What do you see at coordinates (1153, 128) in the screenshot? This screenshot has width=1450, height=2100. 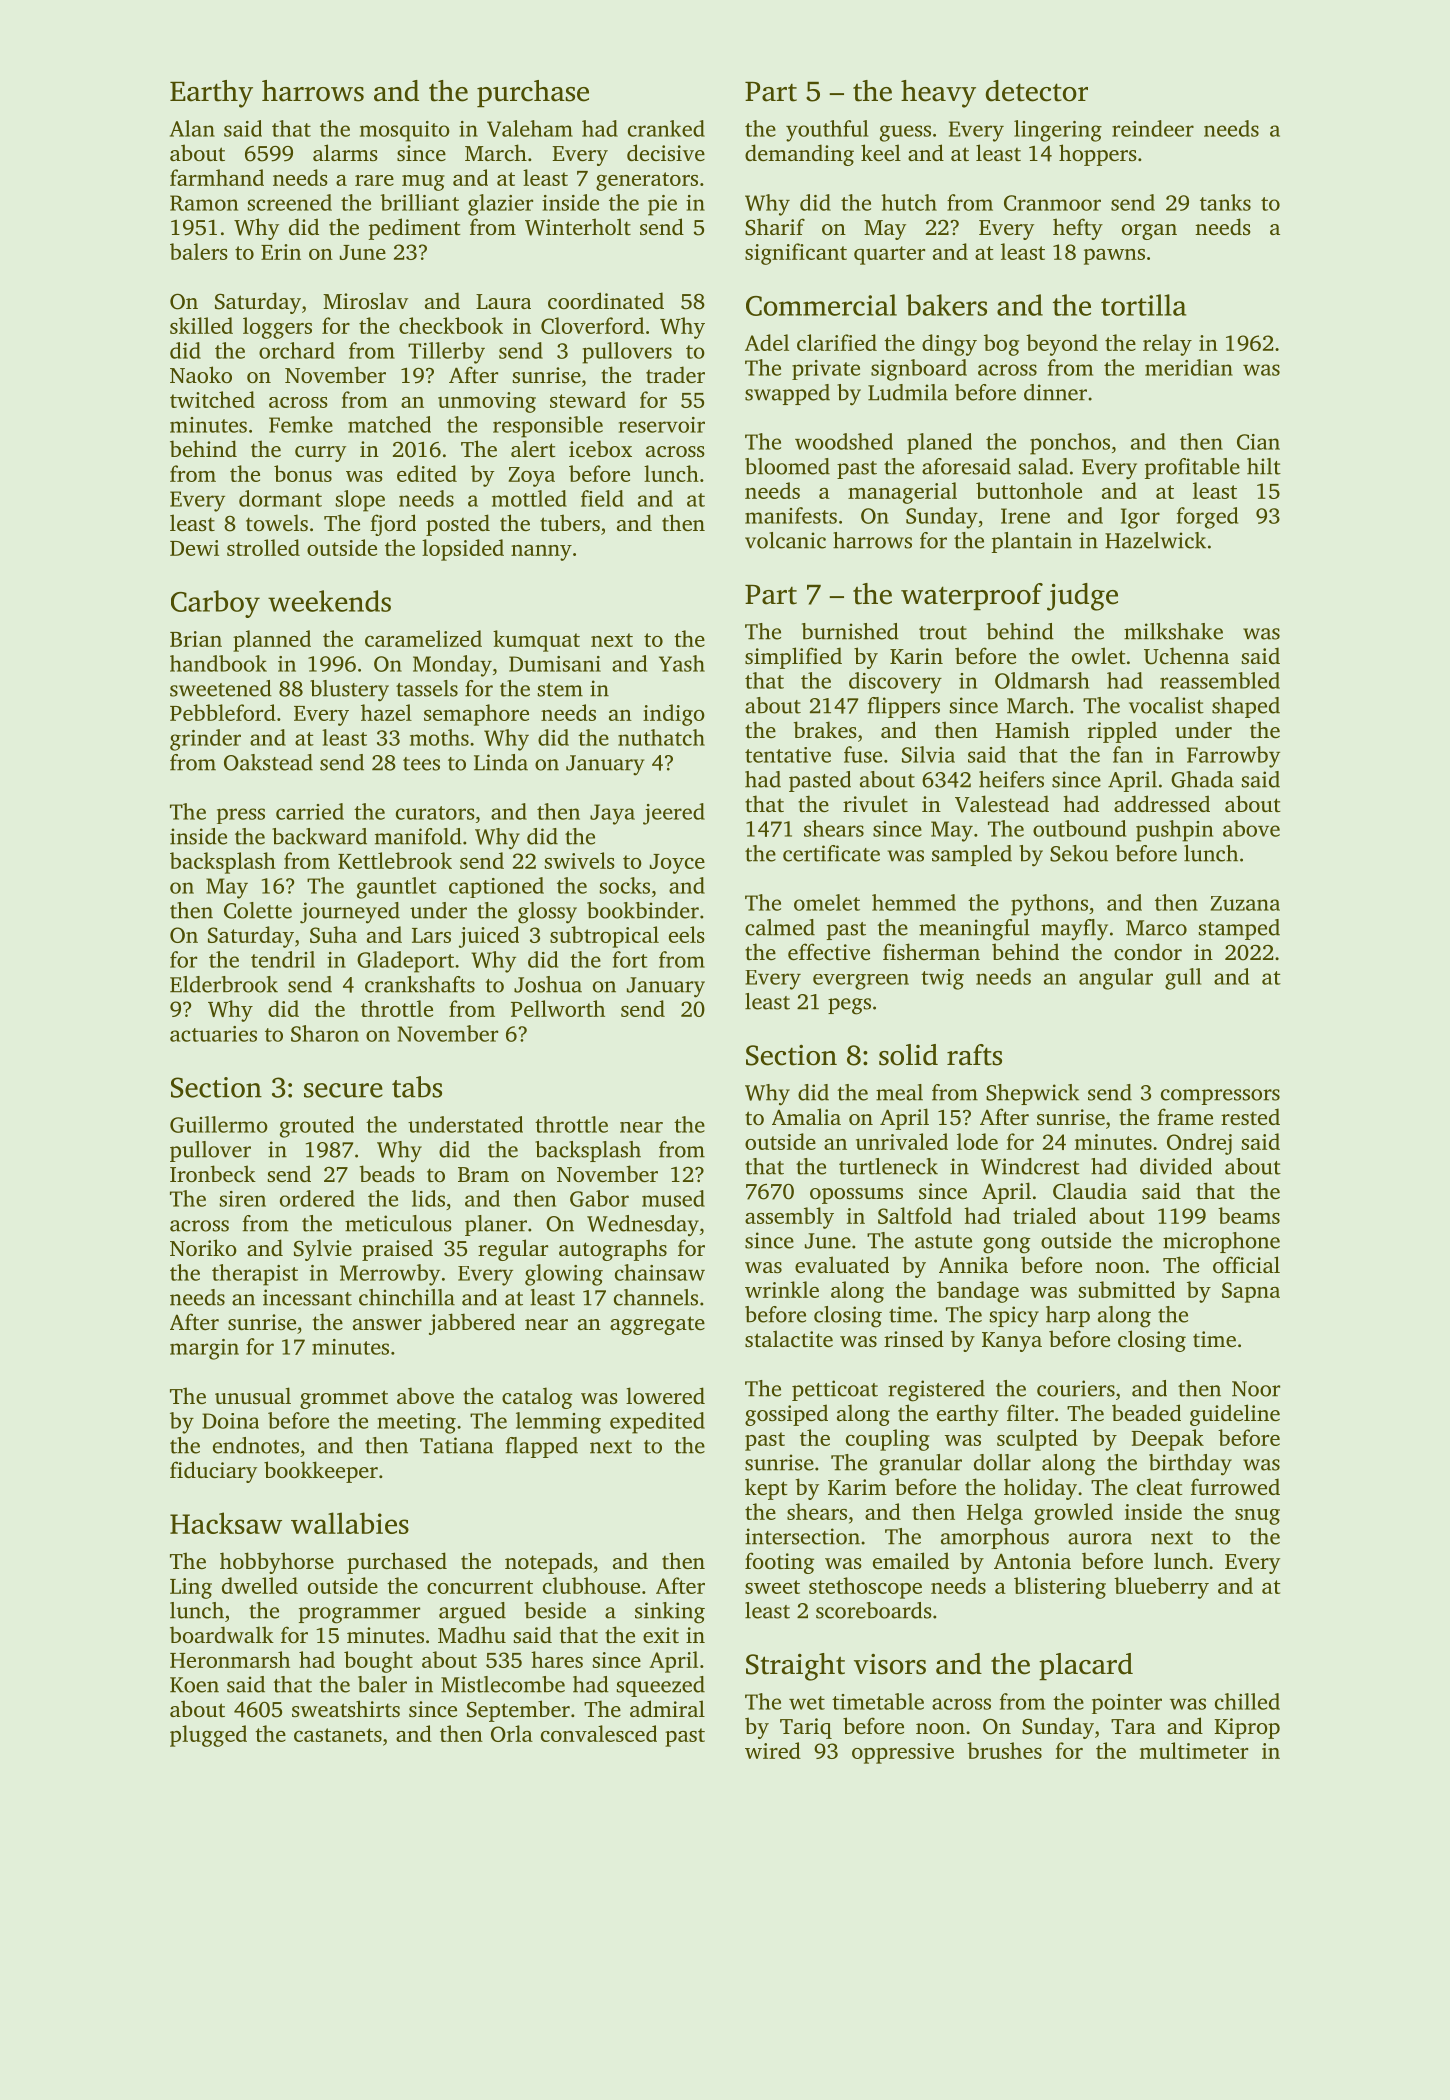 I see `reindeer` at bounding box center [1153, 128].
